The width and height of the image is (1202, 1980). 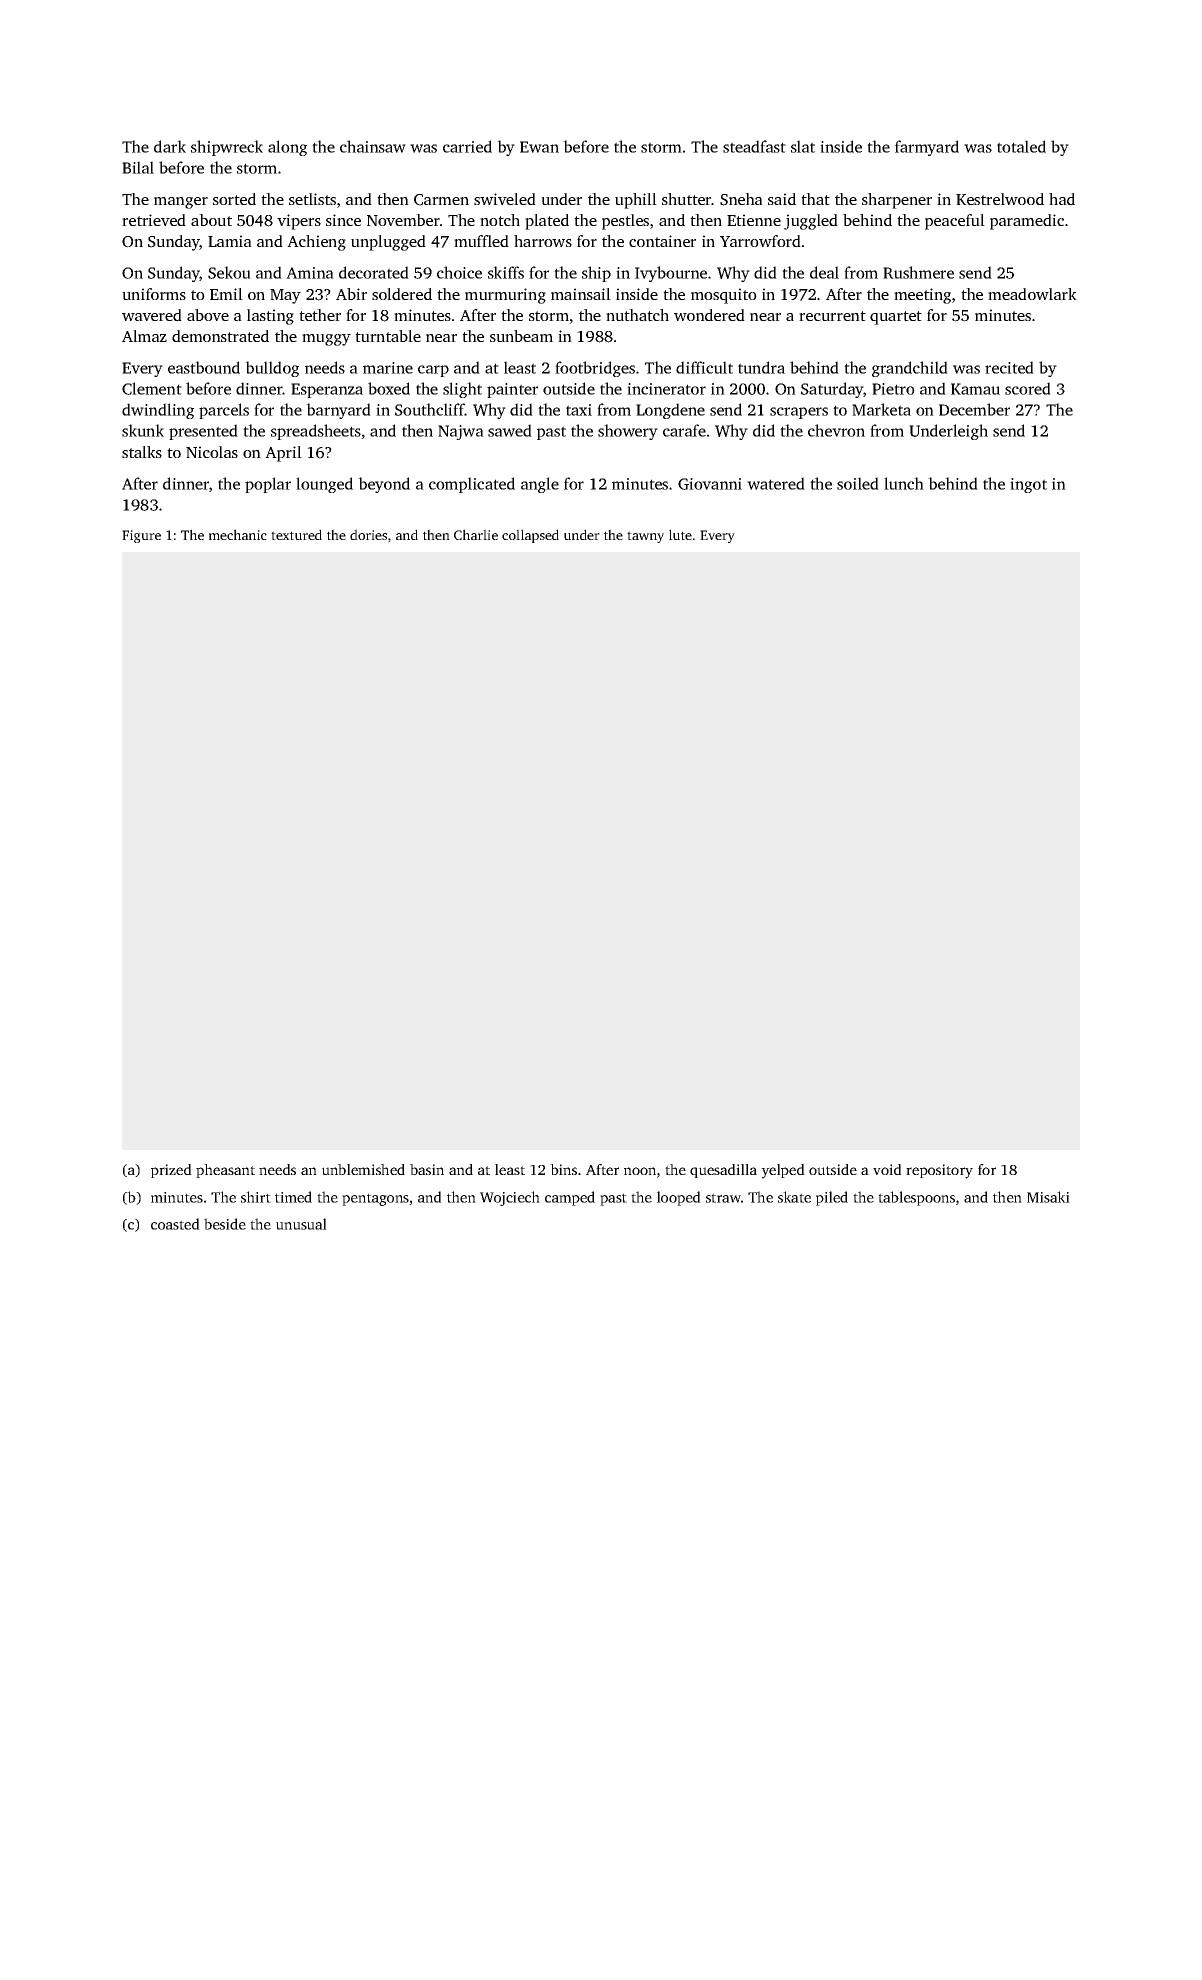 What do you see at coordinates (238, 534) in the image?
I see `mechanic` at bounding box center [238, 534].
